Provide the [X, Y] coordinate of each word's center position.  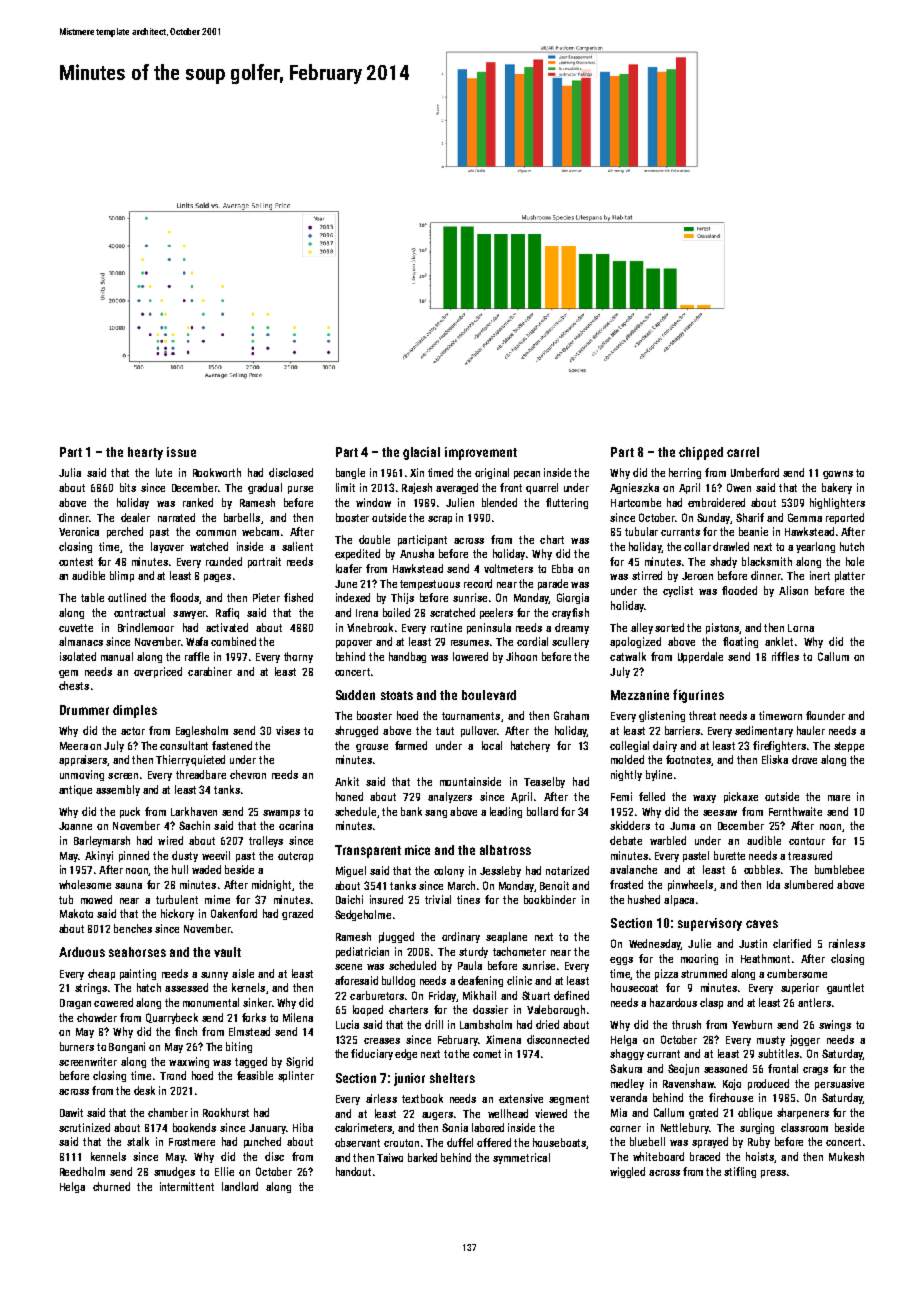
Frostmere [192, 1142]
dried [547, 1024]
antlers [814, 1002]
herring [685, 473]
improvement [481, 453]
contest [76, 562]
